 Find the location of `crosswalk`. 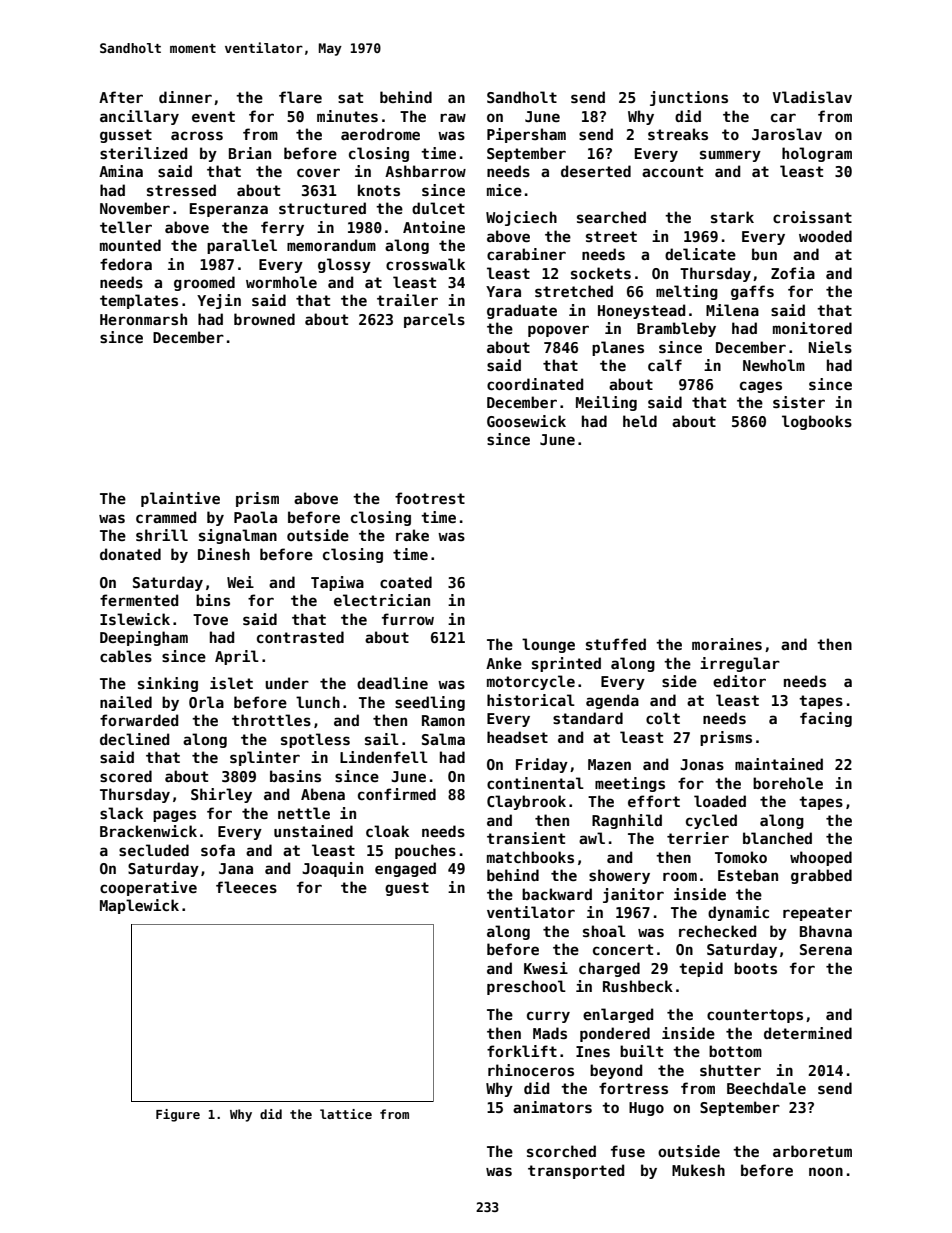

crosswalk is located at coordinates (425, 264).
